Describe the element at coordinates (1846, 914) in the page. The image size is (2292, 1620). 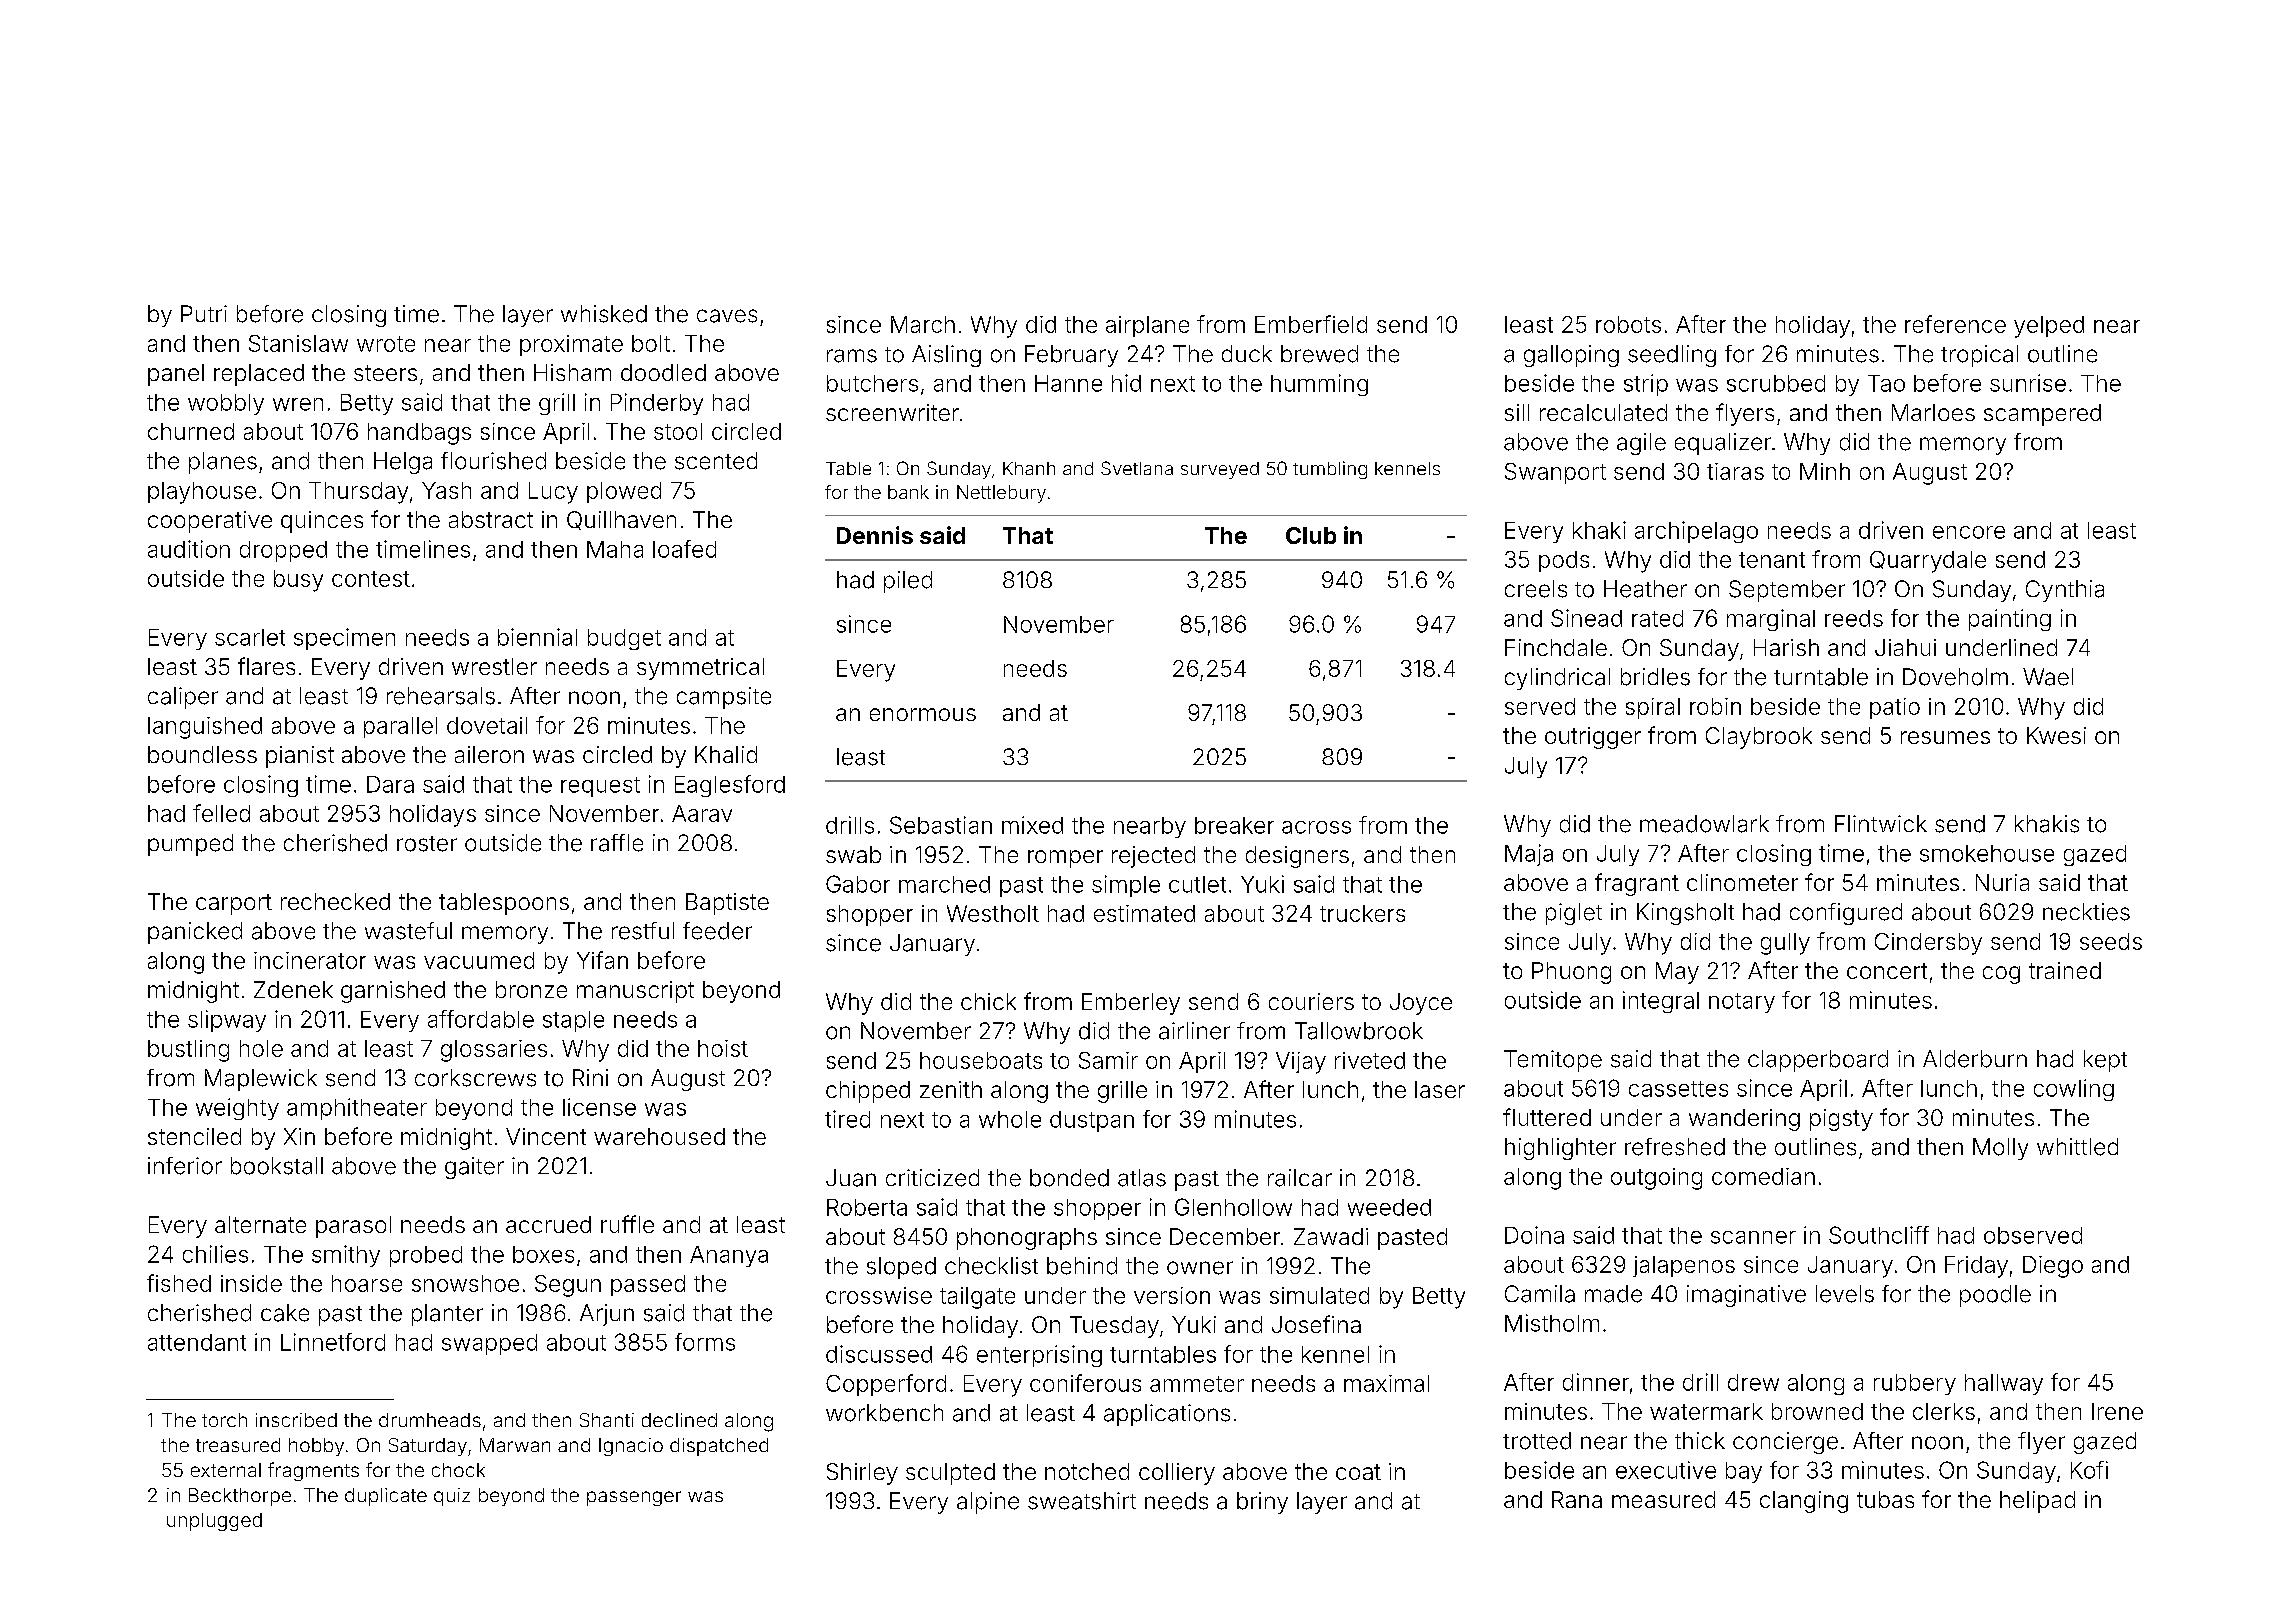
I see `configured` at that location.
